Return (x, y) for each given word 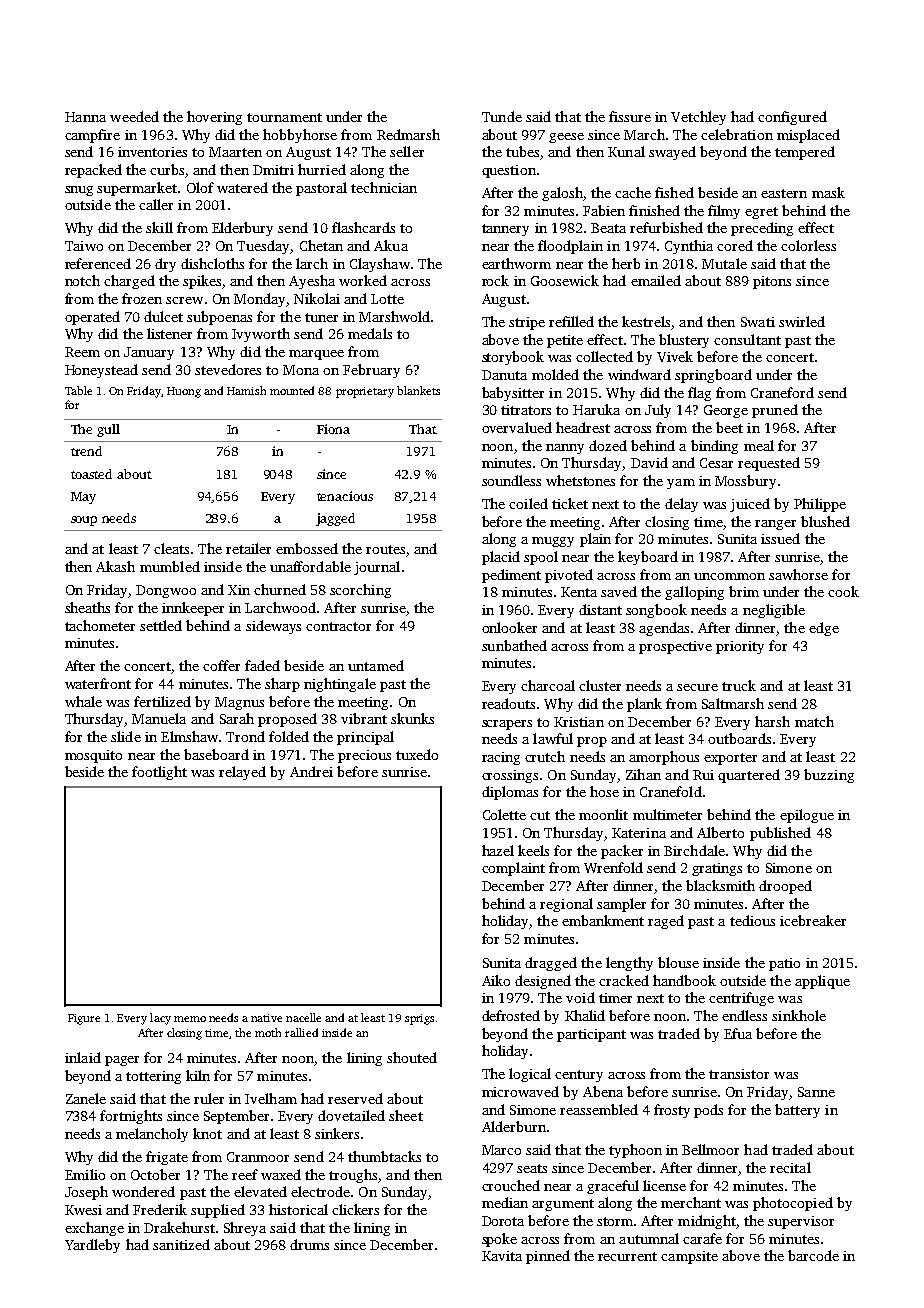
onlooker (509, 627)
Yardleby (92, 1246)
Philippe (820, 505)
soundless (511, 480)
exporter (730, 759)
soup (84, 521)
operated (92, 318)
